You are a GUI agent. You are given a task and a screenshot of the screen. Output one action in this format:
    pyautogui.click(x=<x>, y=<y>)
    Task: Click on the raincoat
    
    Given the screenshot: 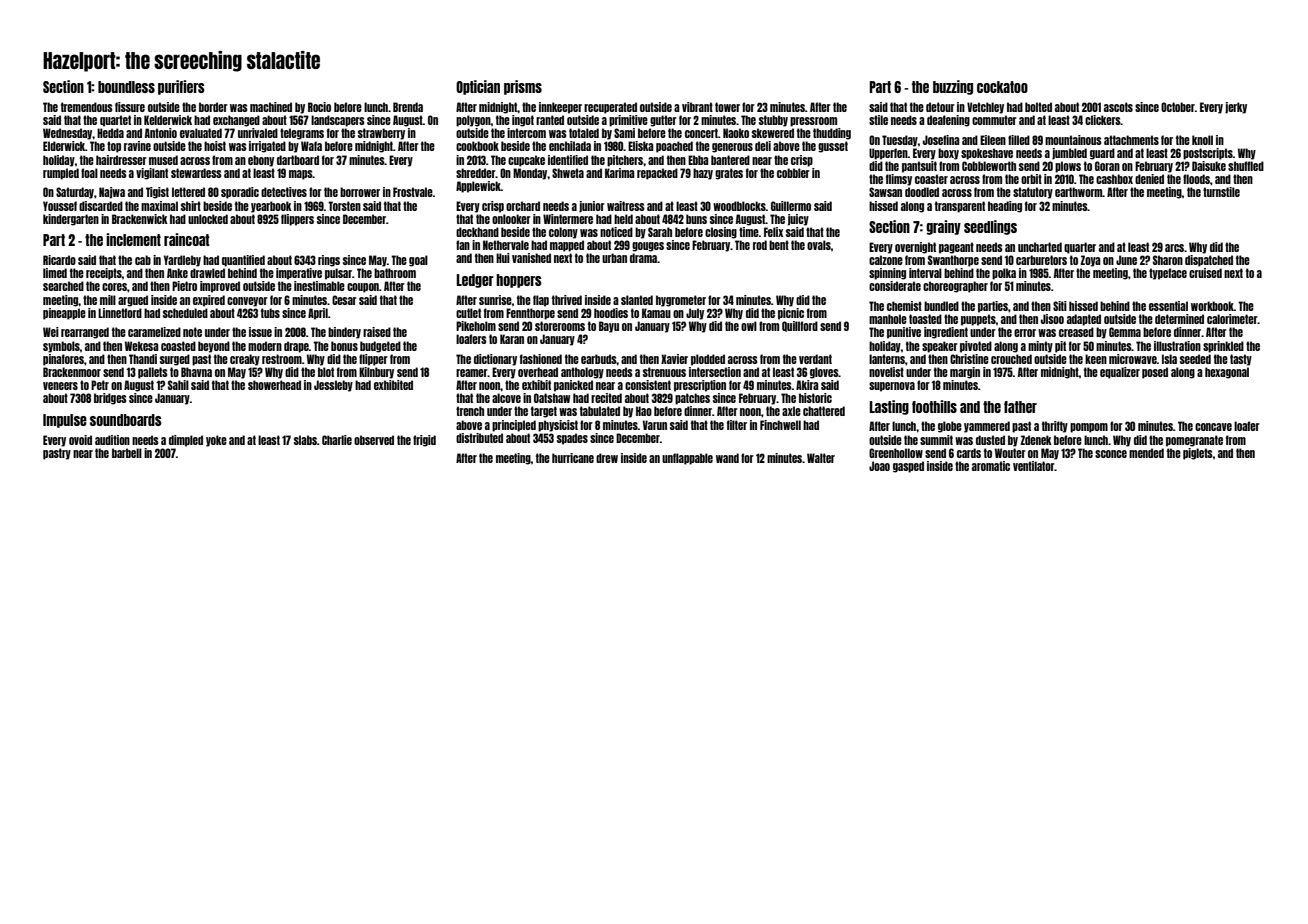 What is the action you would take?
    pyautogui.click(x=187, y=239)
